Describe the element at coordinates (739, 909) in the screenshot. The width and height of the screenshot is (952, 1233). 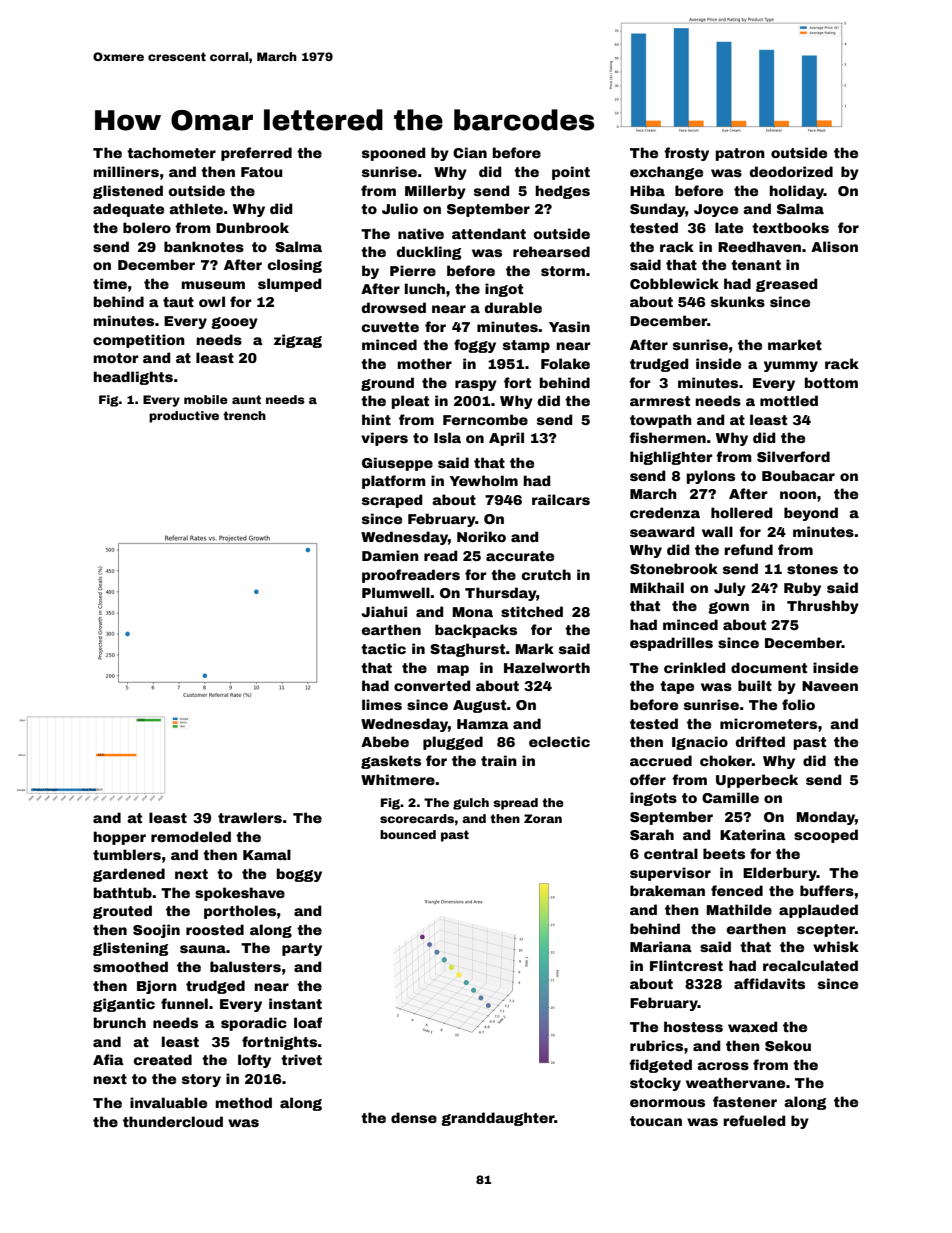
I see `Mathilde` at that location.
